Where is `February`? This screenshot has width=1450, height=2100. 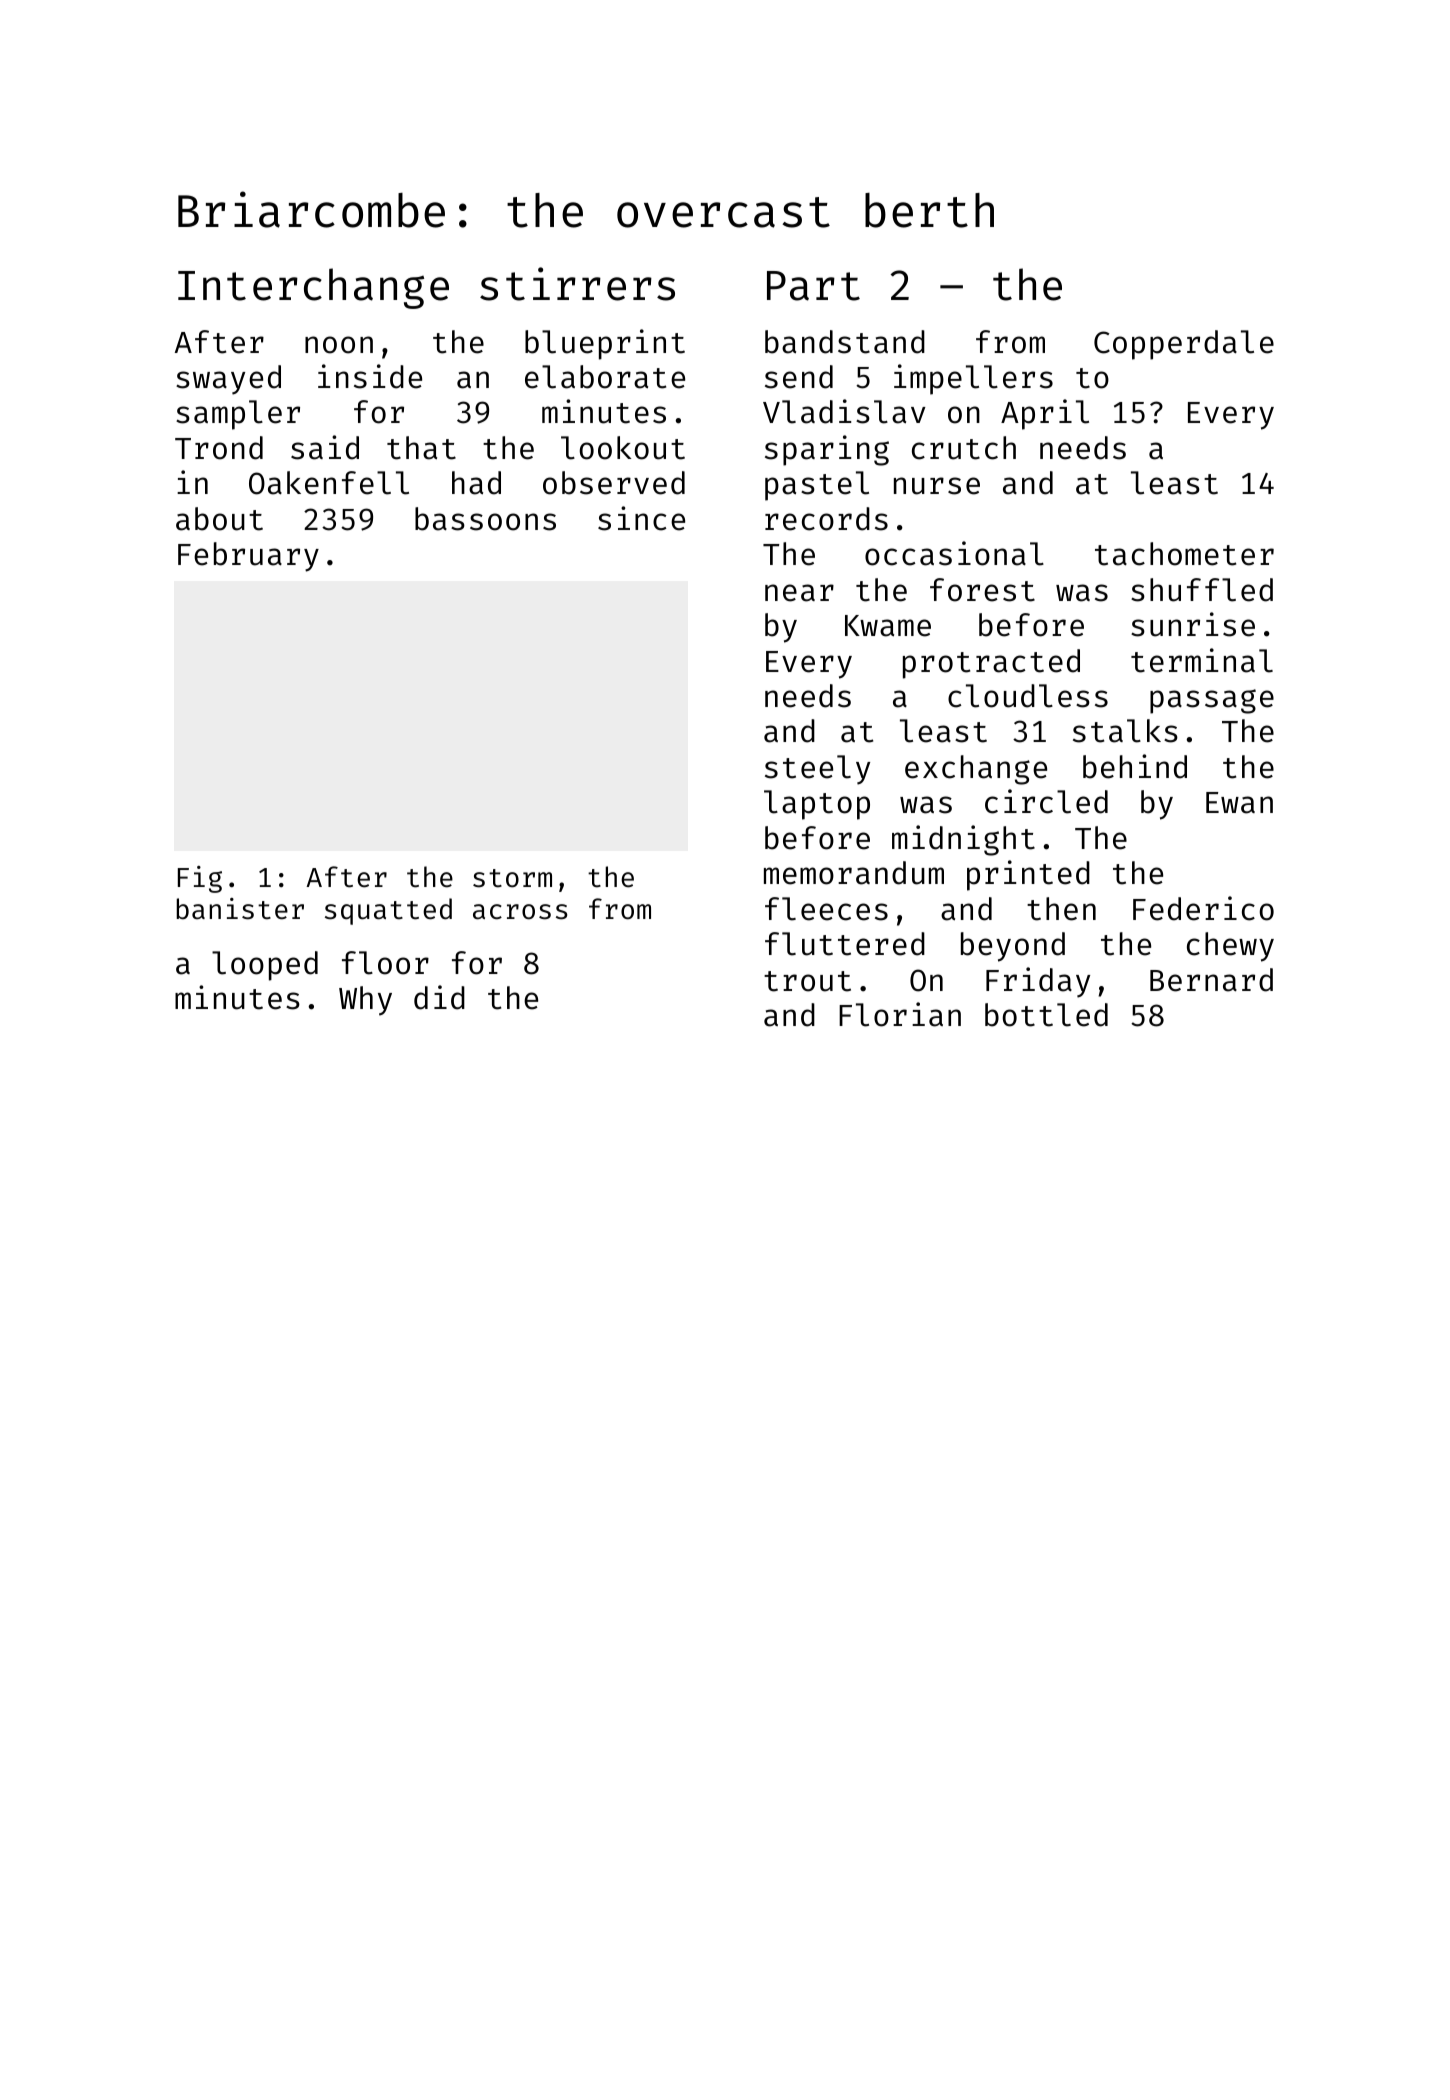 February is located at coordinates (248, 557).
